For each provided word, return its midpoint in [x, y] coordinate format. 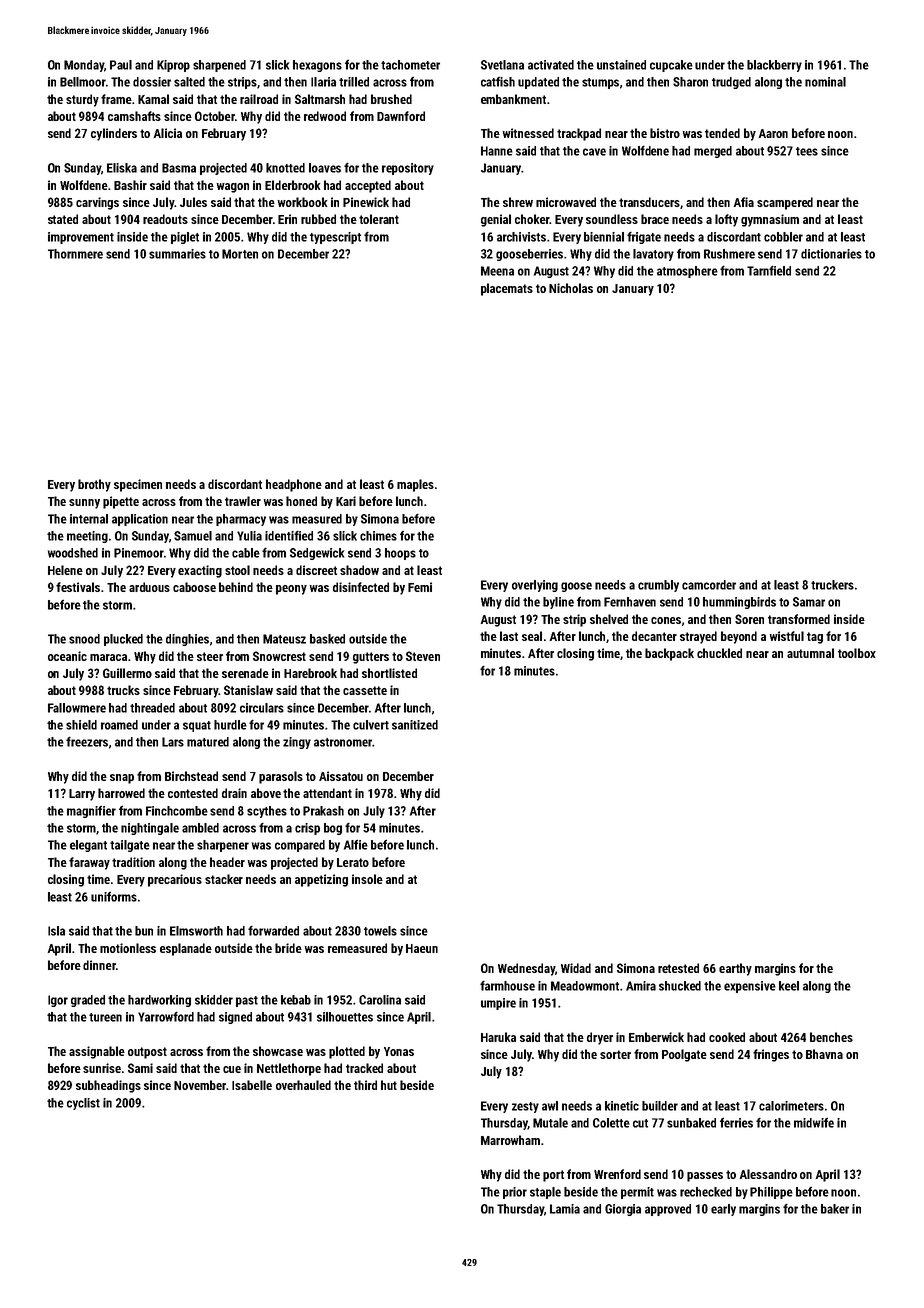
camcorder [709, 585]
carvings [97, 203]
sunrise [102, 1068]
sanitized [415, 725]
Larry [82, 795]
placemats [507, 289]
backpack [669, 654]
